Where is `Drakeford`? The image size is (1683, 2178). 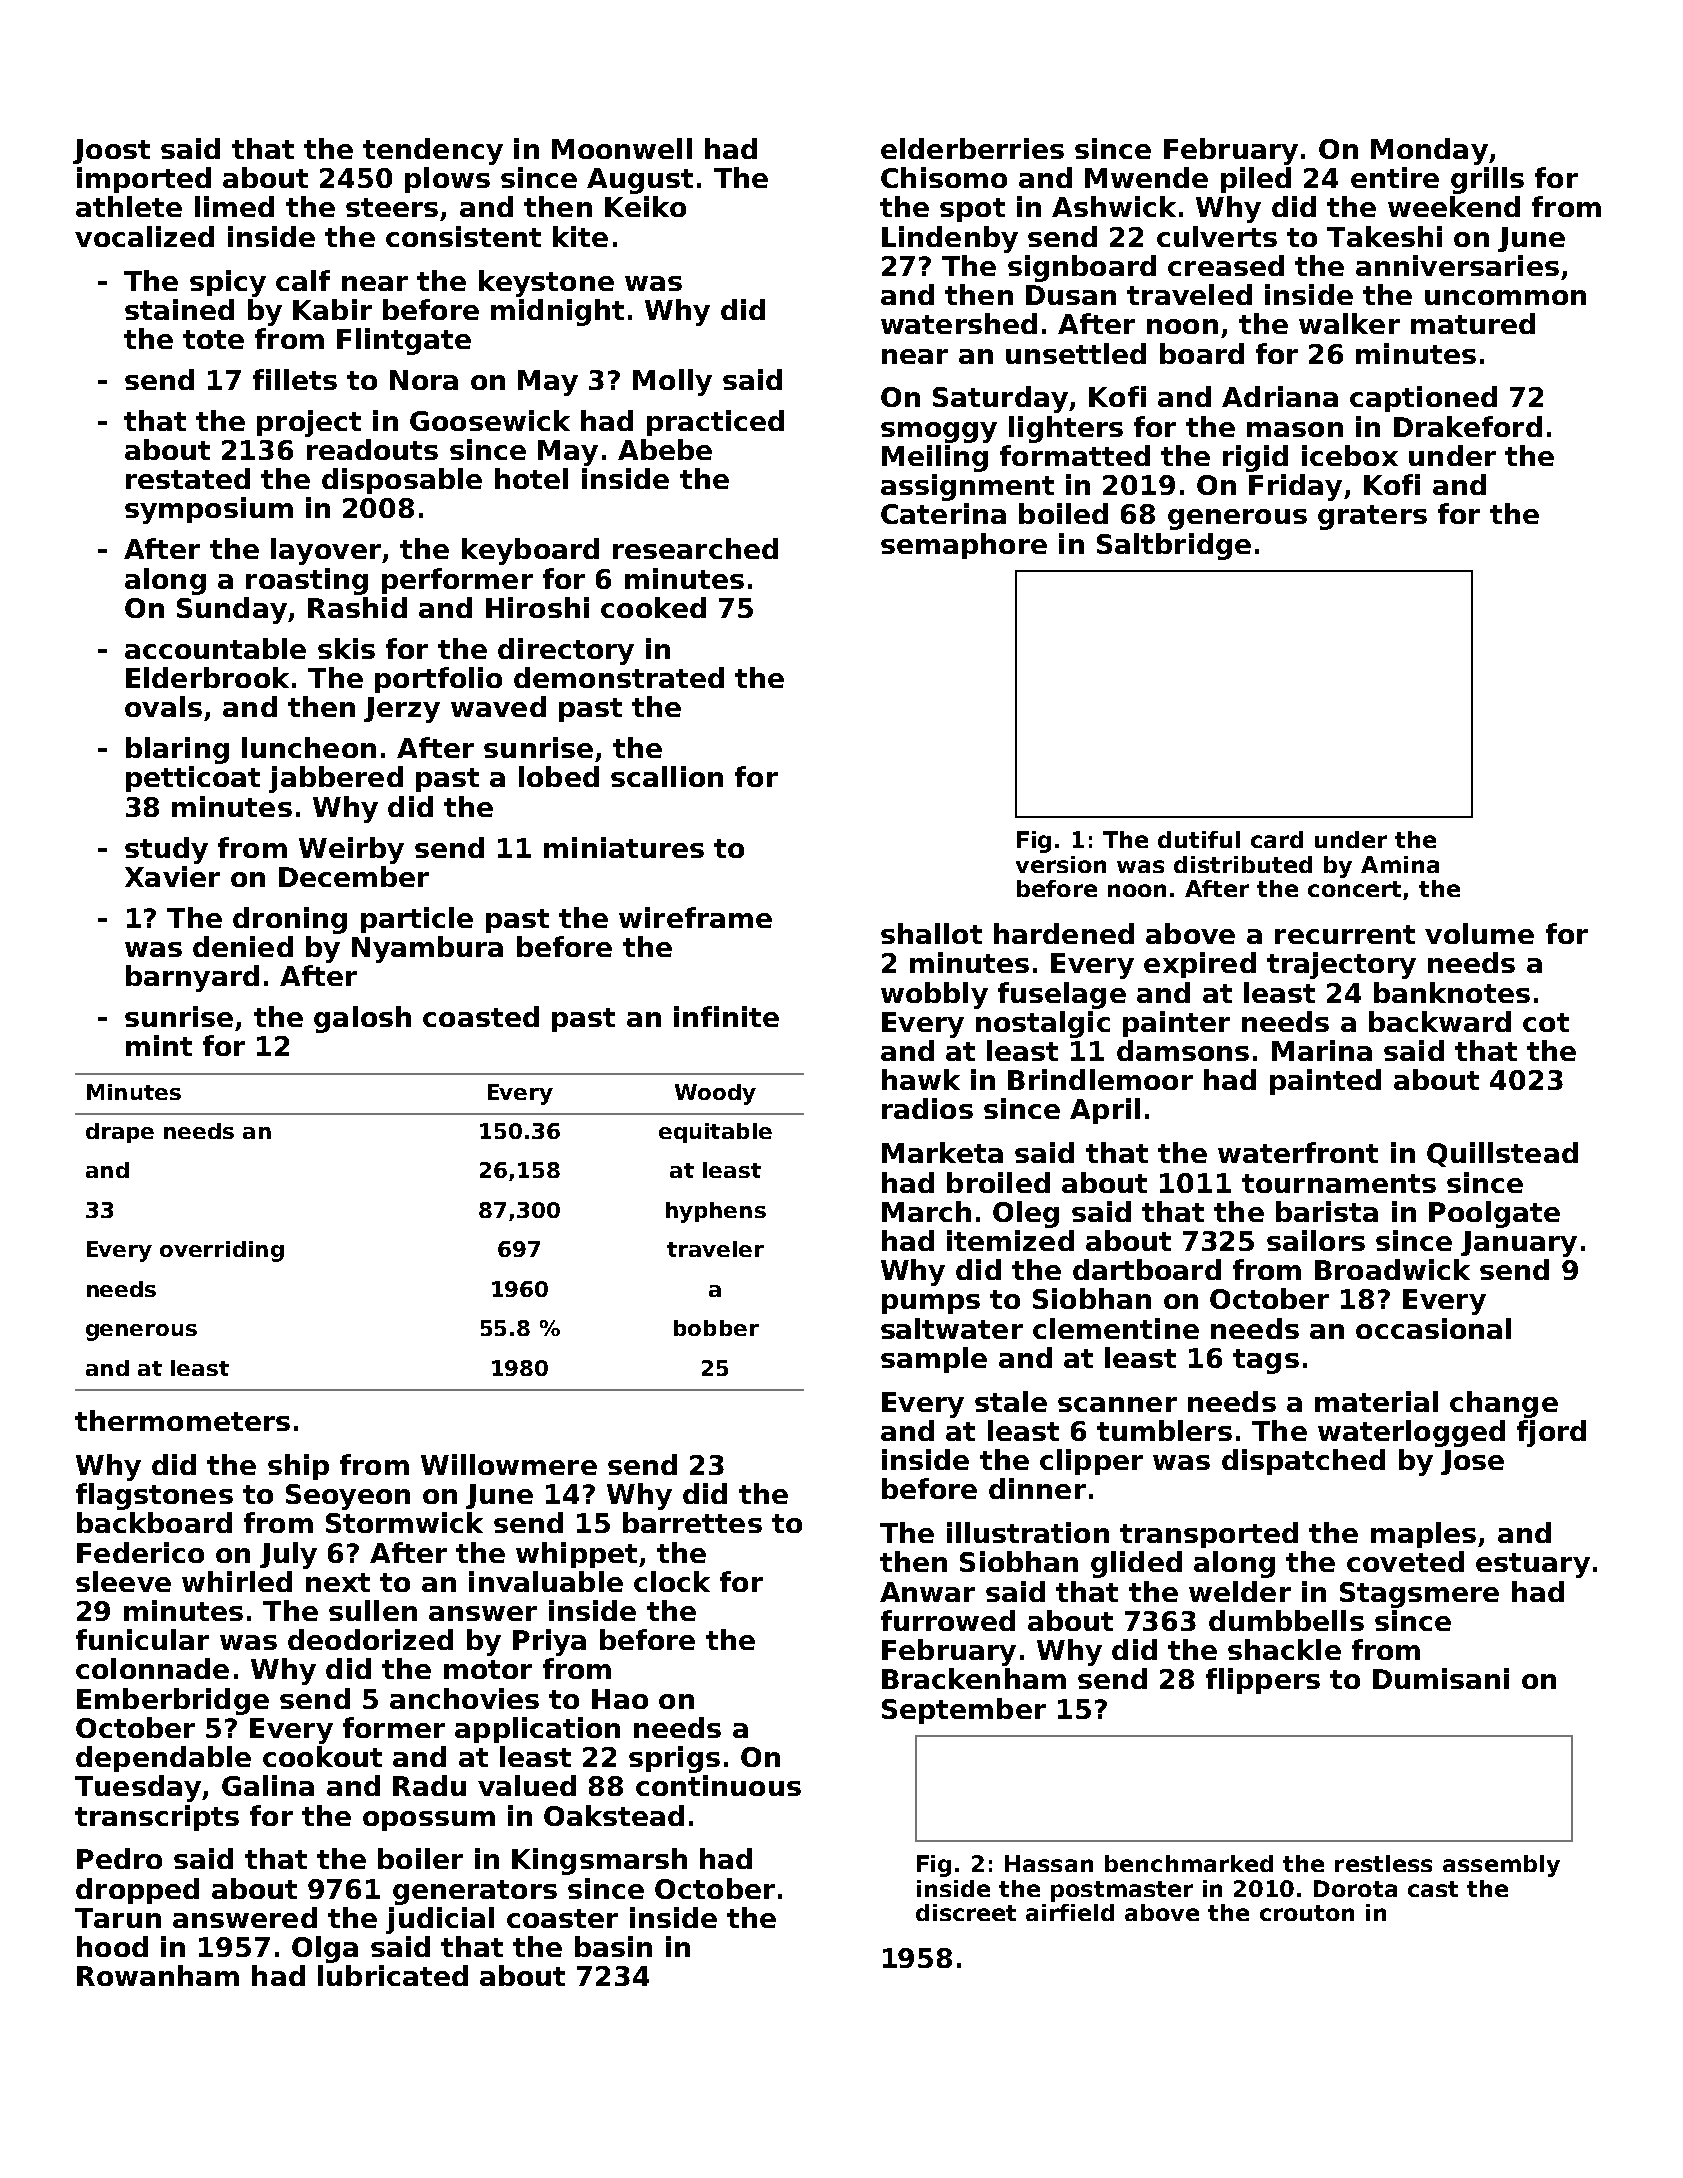 Drakeford is located at coordinates (1468, 426).
